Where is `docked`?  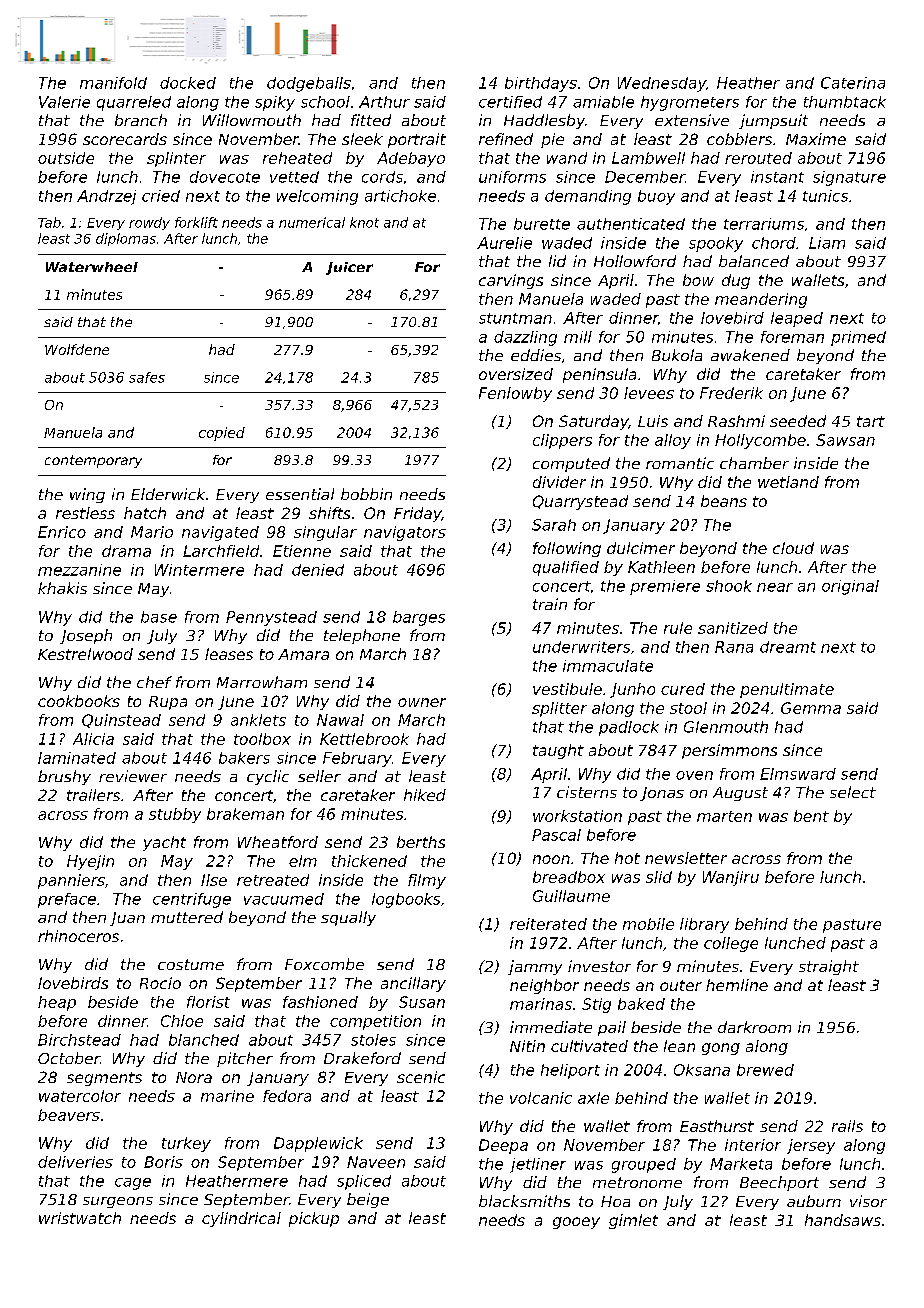 docked is located at coordinates (188, 83).
